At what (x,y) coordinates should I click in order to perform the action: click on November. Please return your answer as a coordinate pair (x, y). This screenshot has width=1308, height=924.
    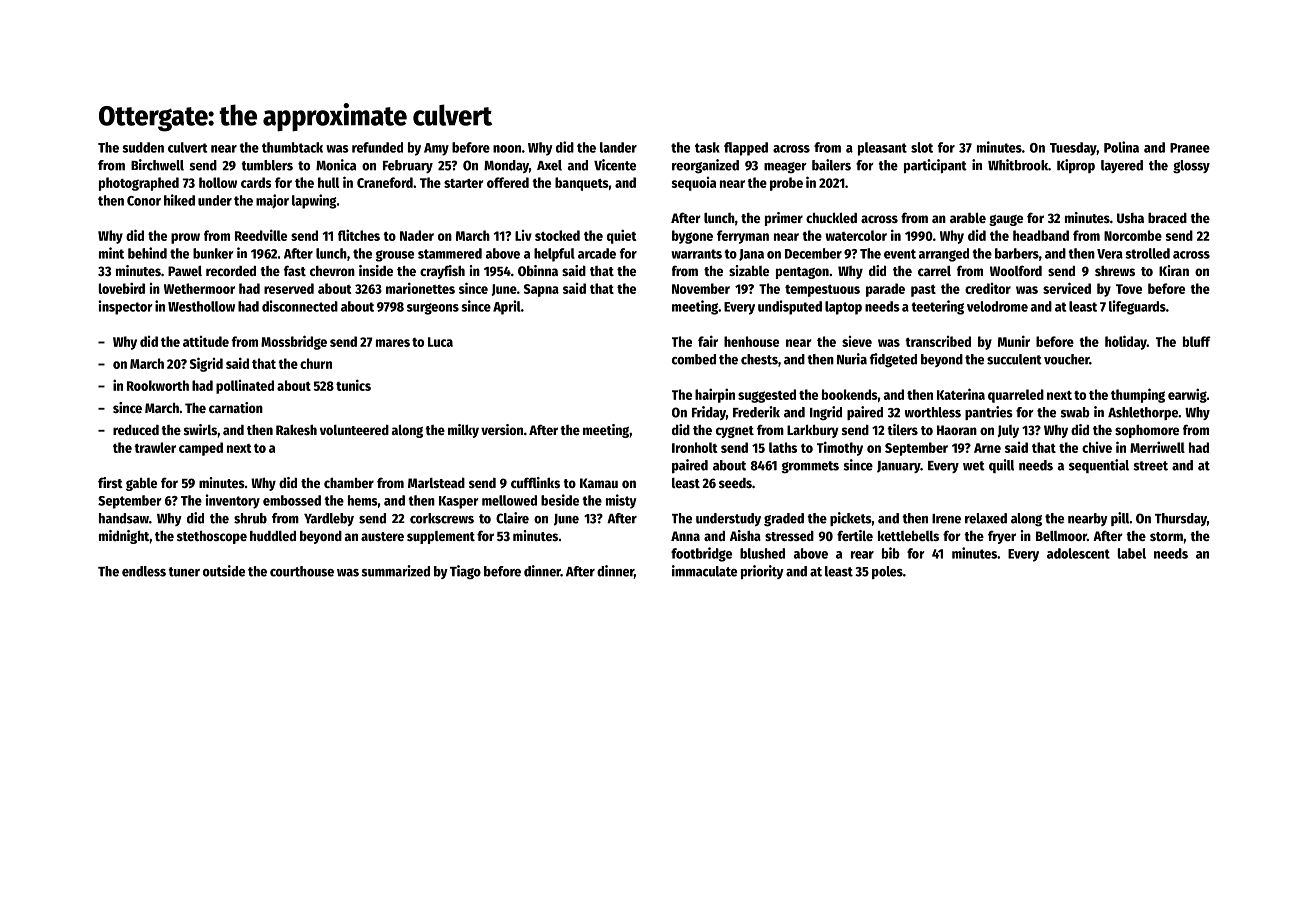
    Looking at the image, I should click on (701, 288).
